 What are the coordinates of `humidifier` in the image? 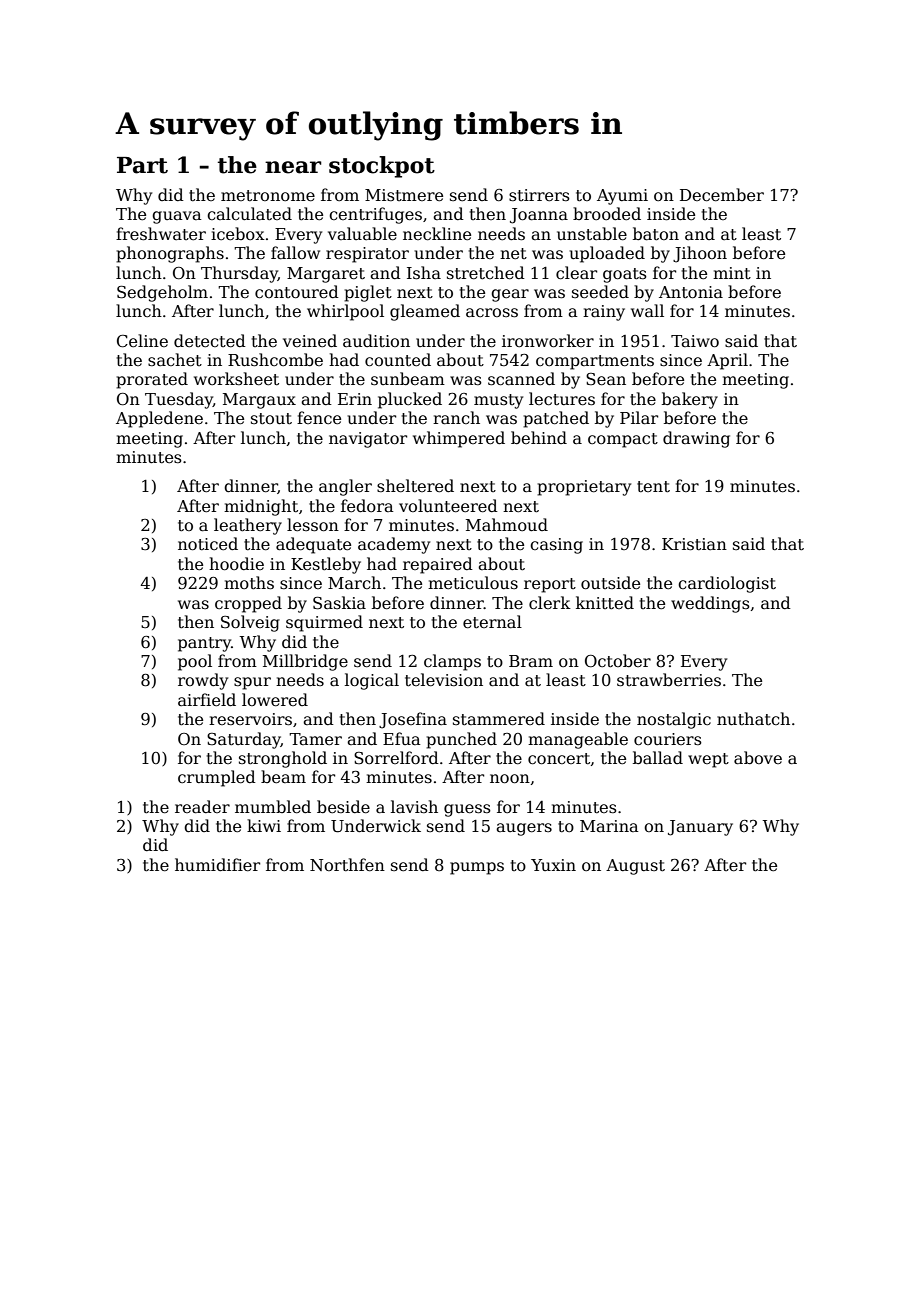 It's located at (217, 865).
